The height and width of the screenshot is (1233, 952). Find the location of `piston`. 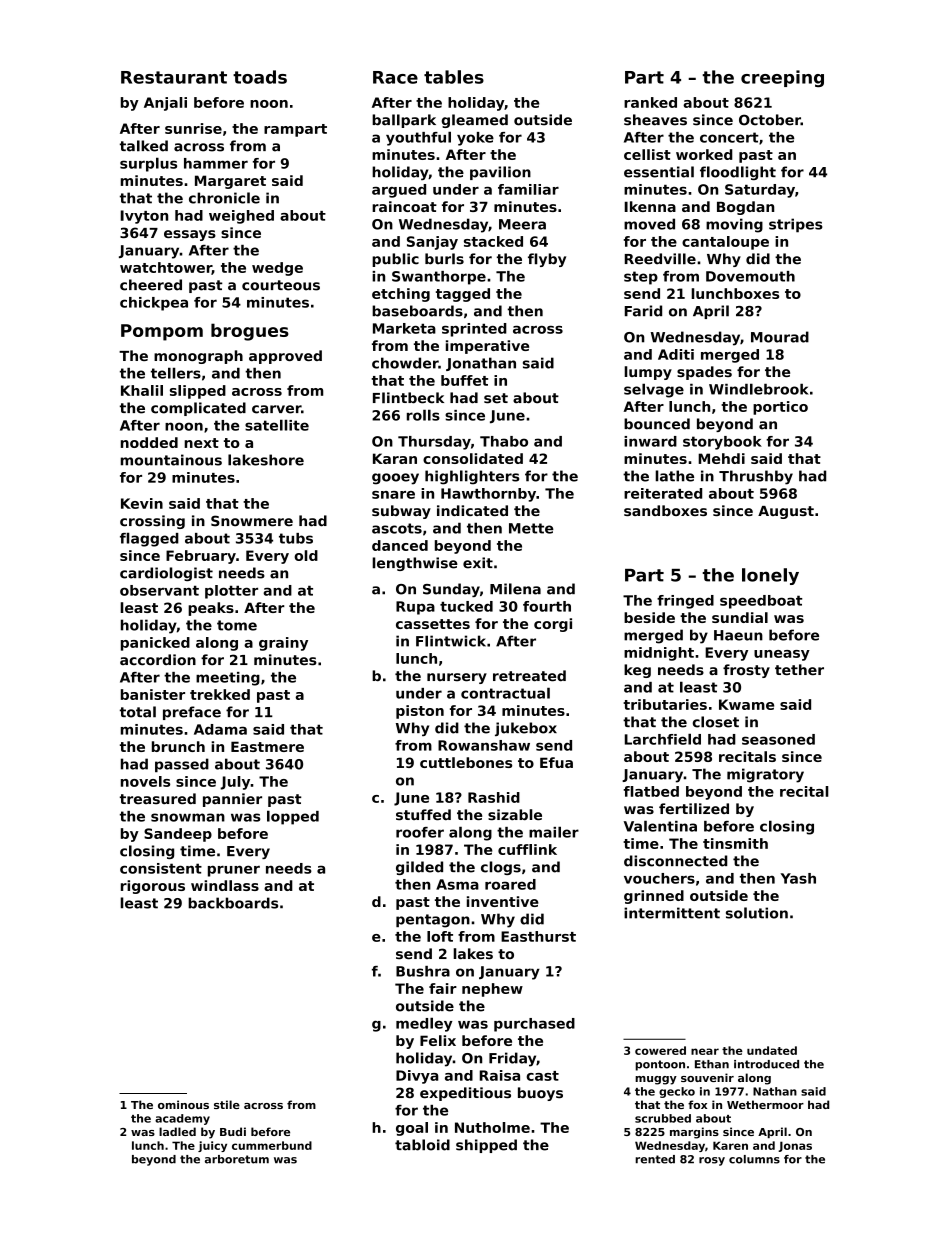

piston is located at coordinates (420, 712).
